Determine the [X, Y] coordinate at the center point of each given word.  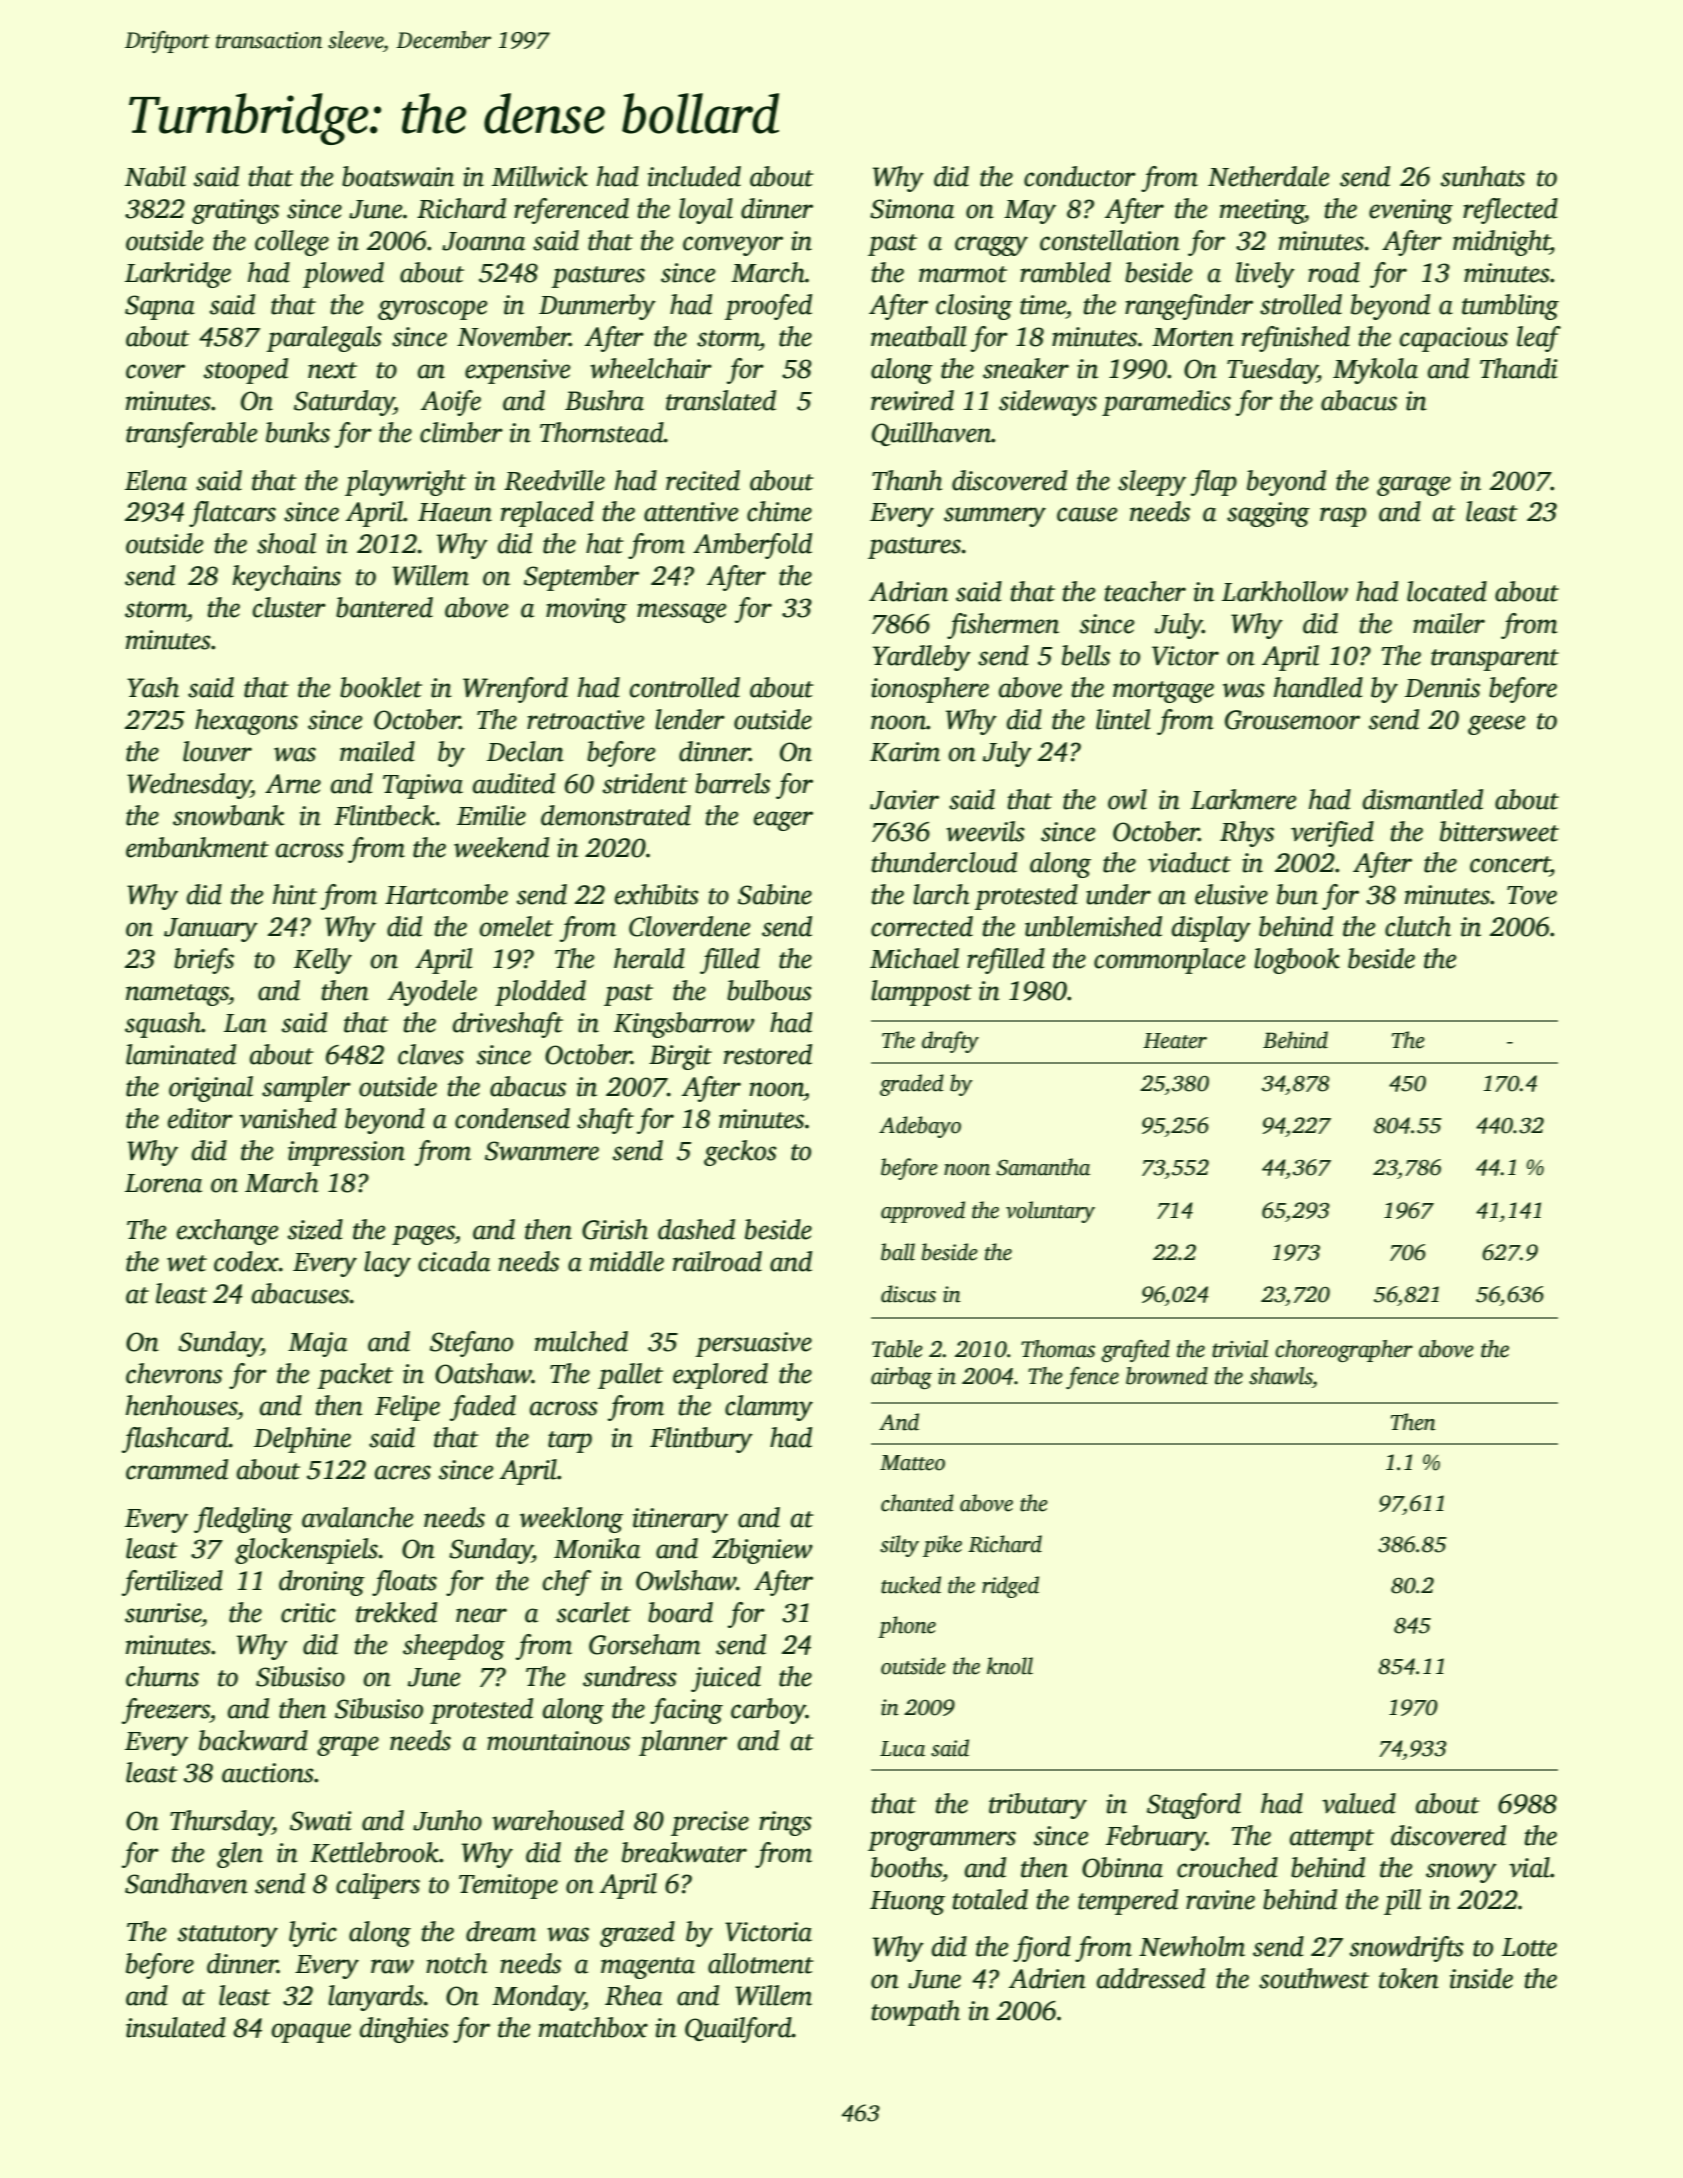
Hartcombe [446, 894]
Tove [1532, 895]
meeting [1262, 211]
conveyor [733, 246]
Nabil [155, 176]
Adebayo [920, 1127]
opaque [311, 2033]
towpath [916, 2013]
